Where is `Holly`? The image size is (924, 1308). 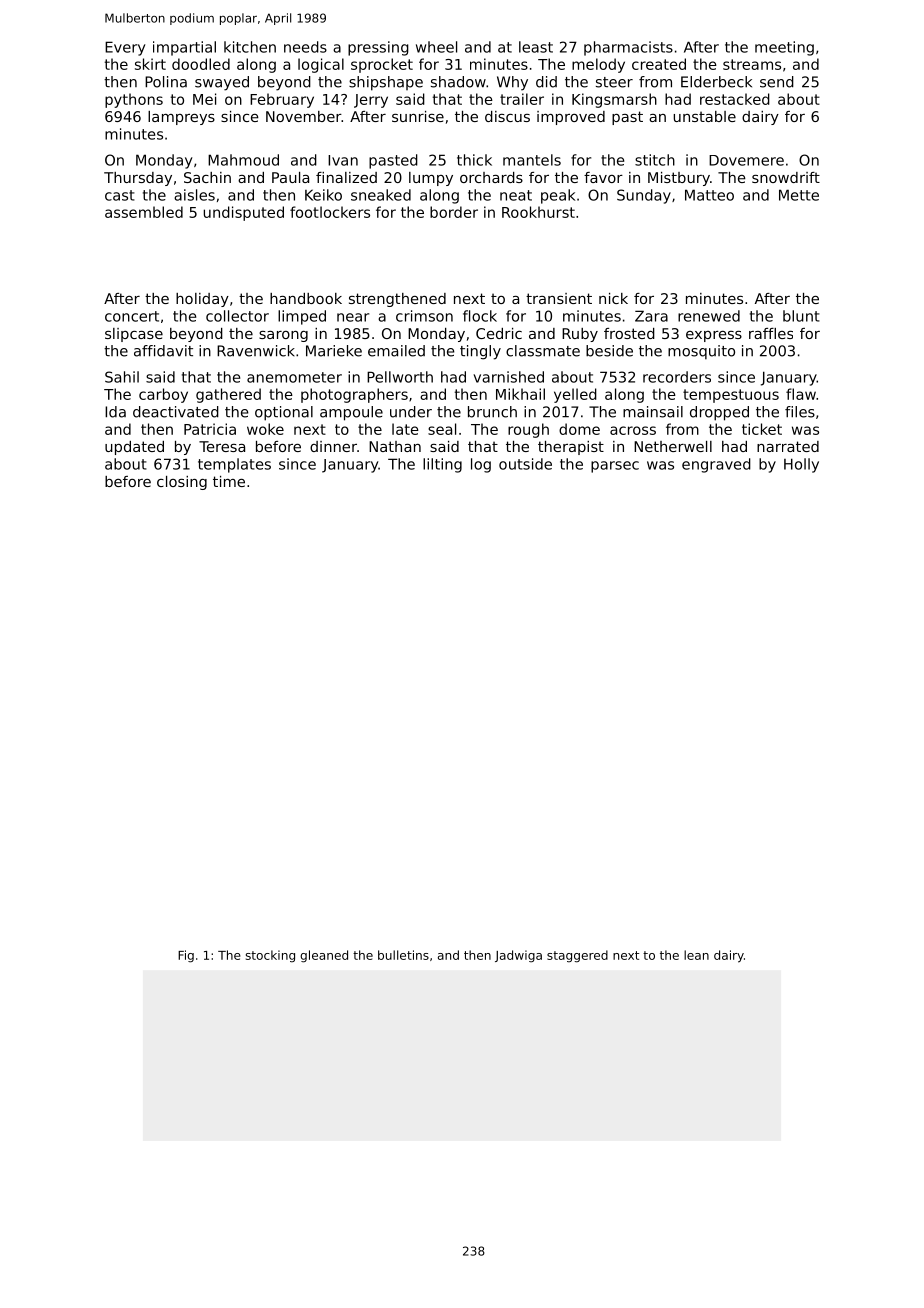 Holly is located at coordinates (801, 465).
